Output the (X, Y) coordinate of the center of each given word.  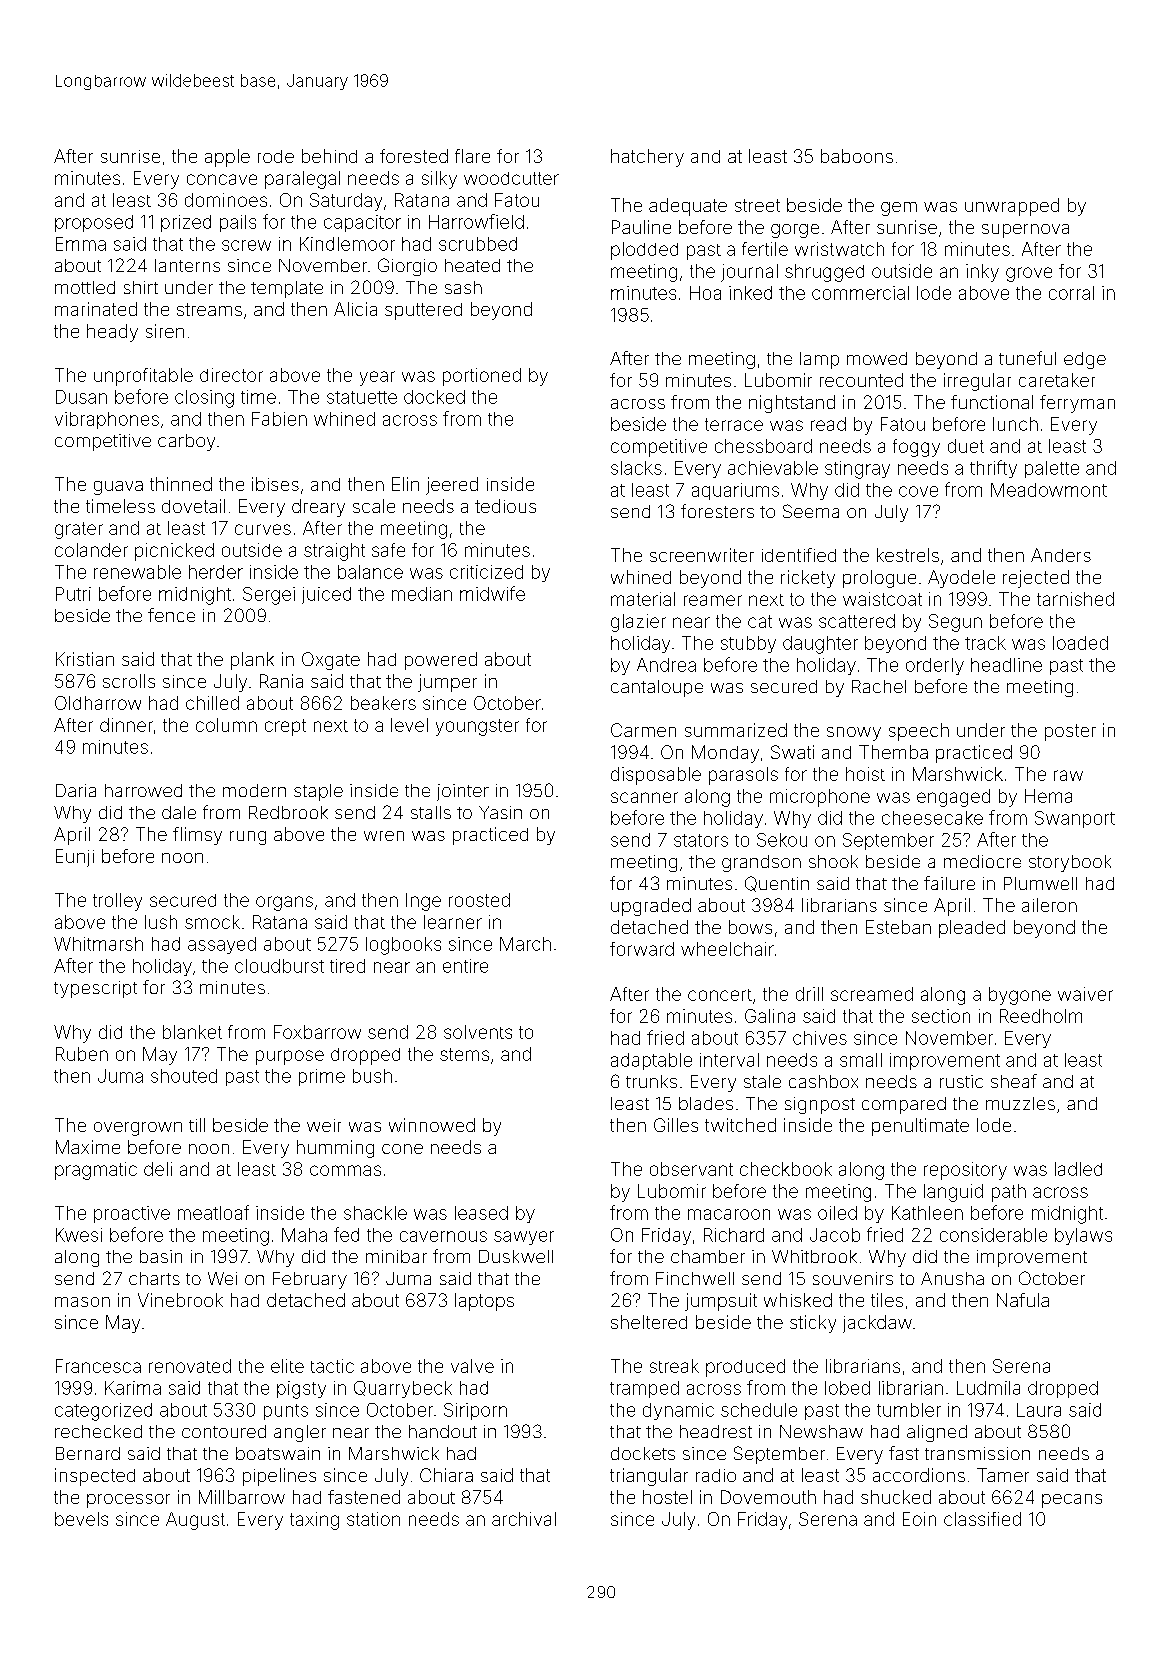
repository (965, 1171)
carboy (186, 442)
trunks (651, 1081)
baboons (857, 156)
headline (1006, 665)
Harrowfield (476, 221)
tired (347, 966)
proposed (94, 223)
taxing (314, 1521)
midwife (492, 593)
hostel (667, 1497)
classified (982, 1519)
